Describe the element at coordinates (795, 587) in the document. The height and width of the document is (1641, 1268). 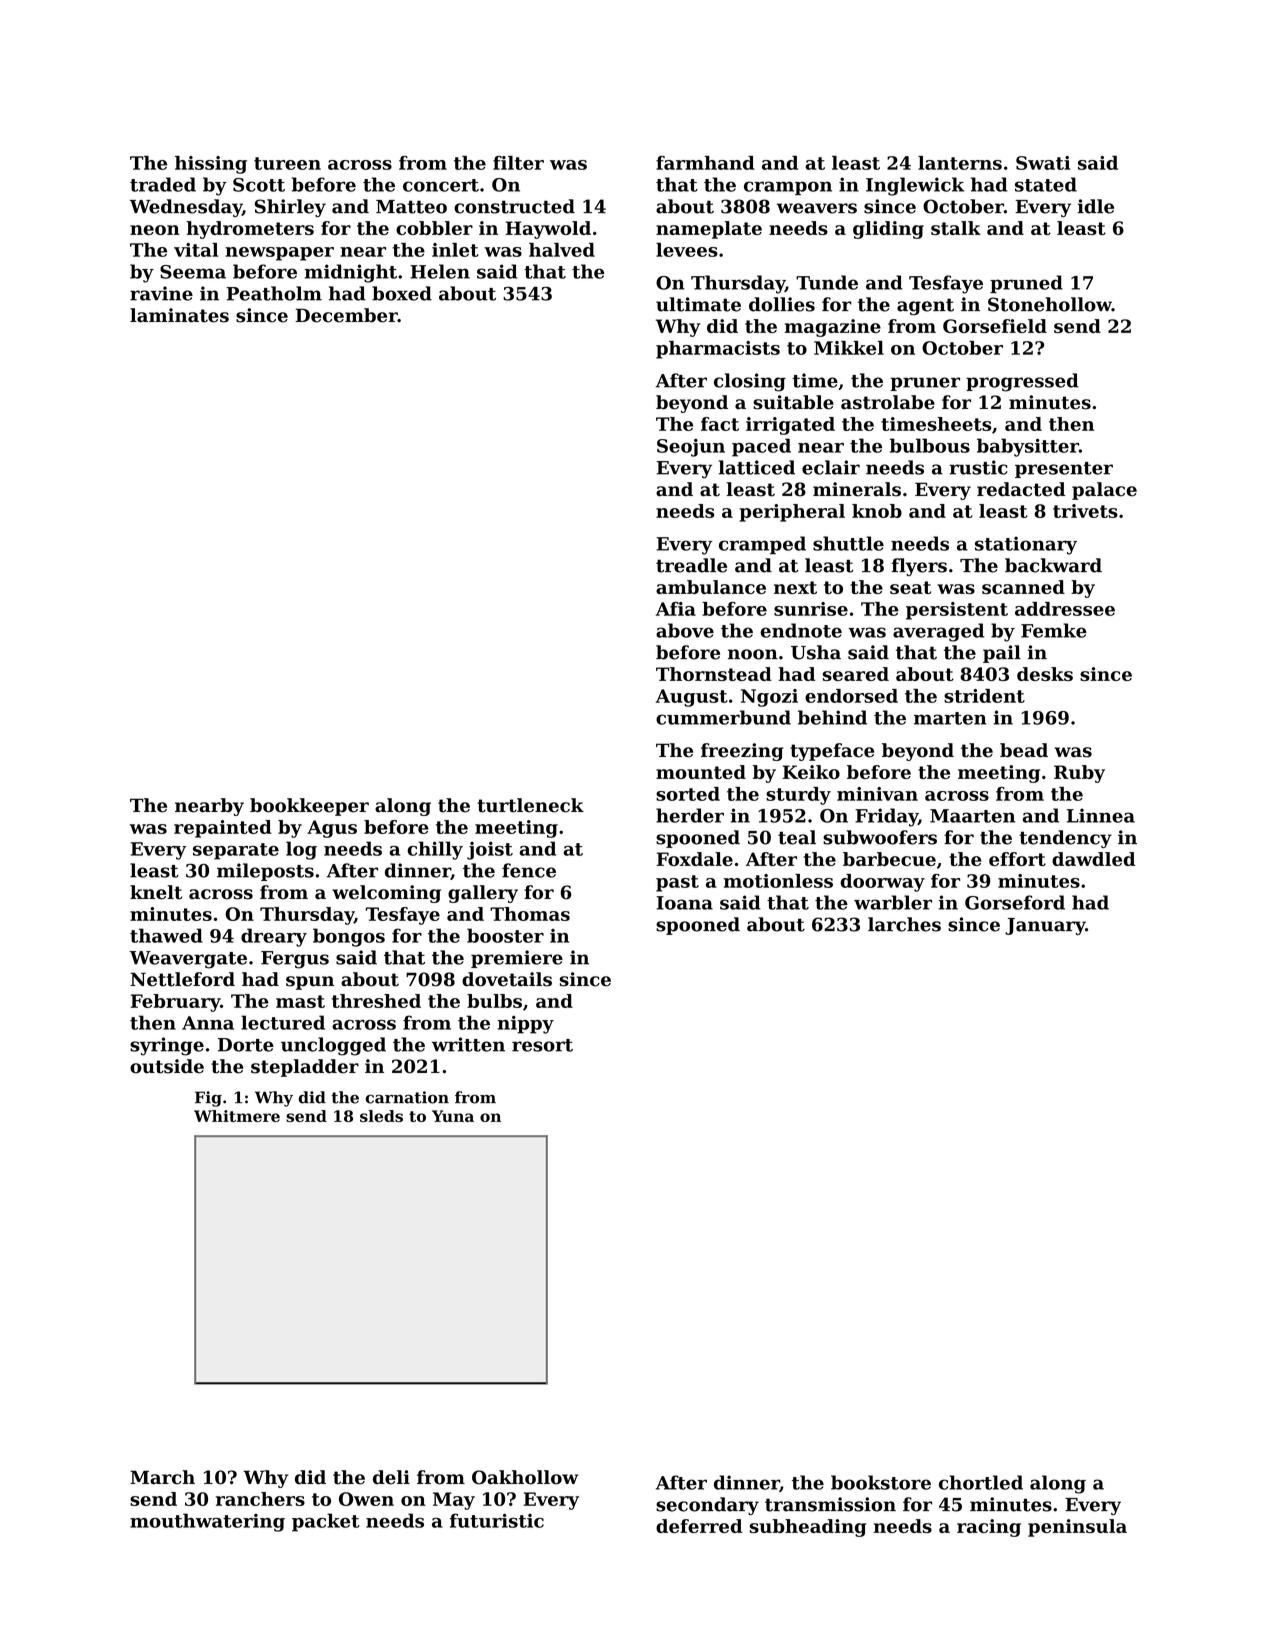
I see `next` at that location.
